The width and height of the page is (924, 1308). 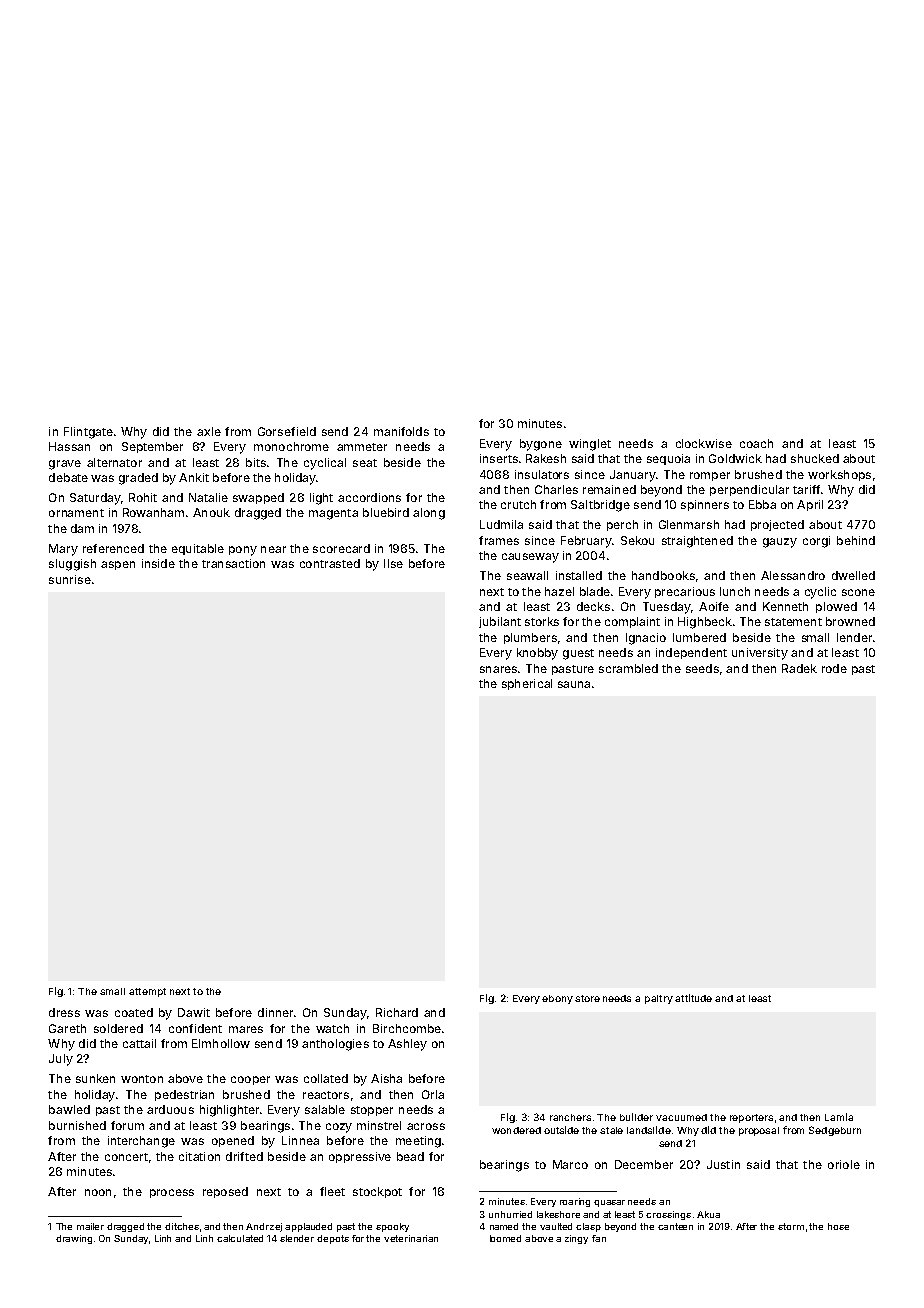 I want to click on Birchcombe, so click(x=407, y=1028).
